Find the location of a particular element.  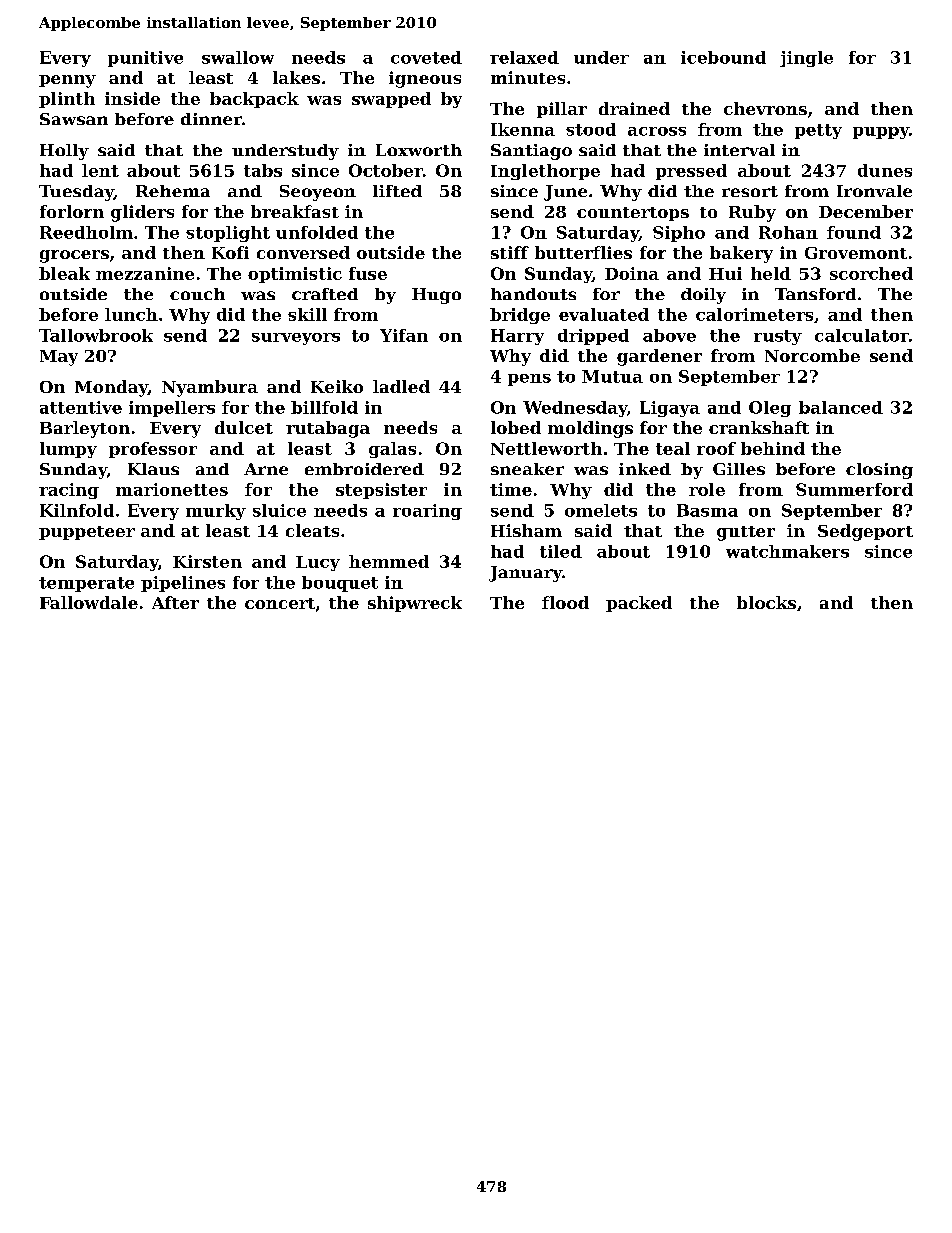

concert is located at coordinates (280, 603).
